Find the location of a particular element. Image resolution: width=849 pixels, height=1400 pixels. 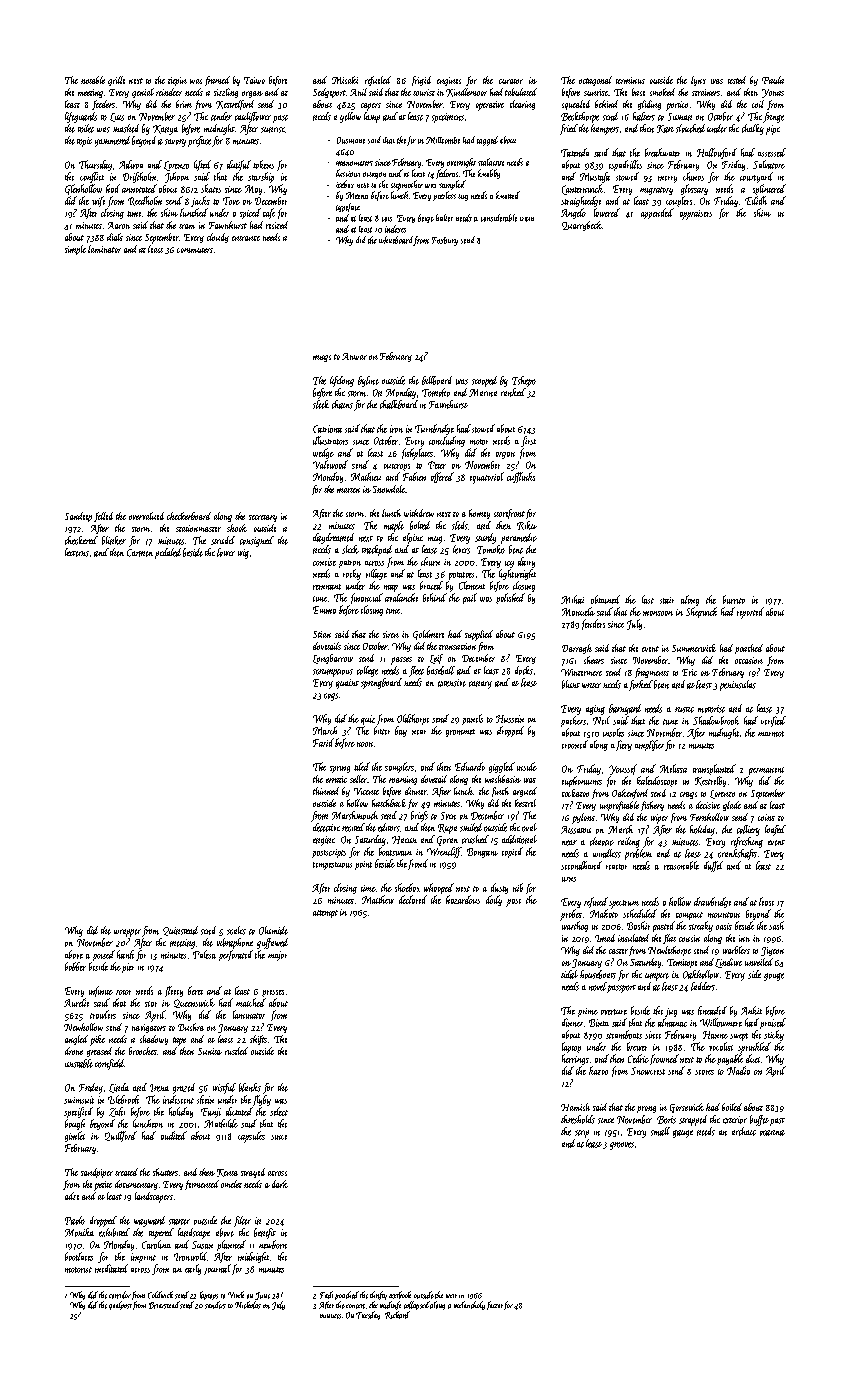

thinned is located at coordinates (326, 791).
